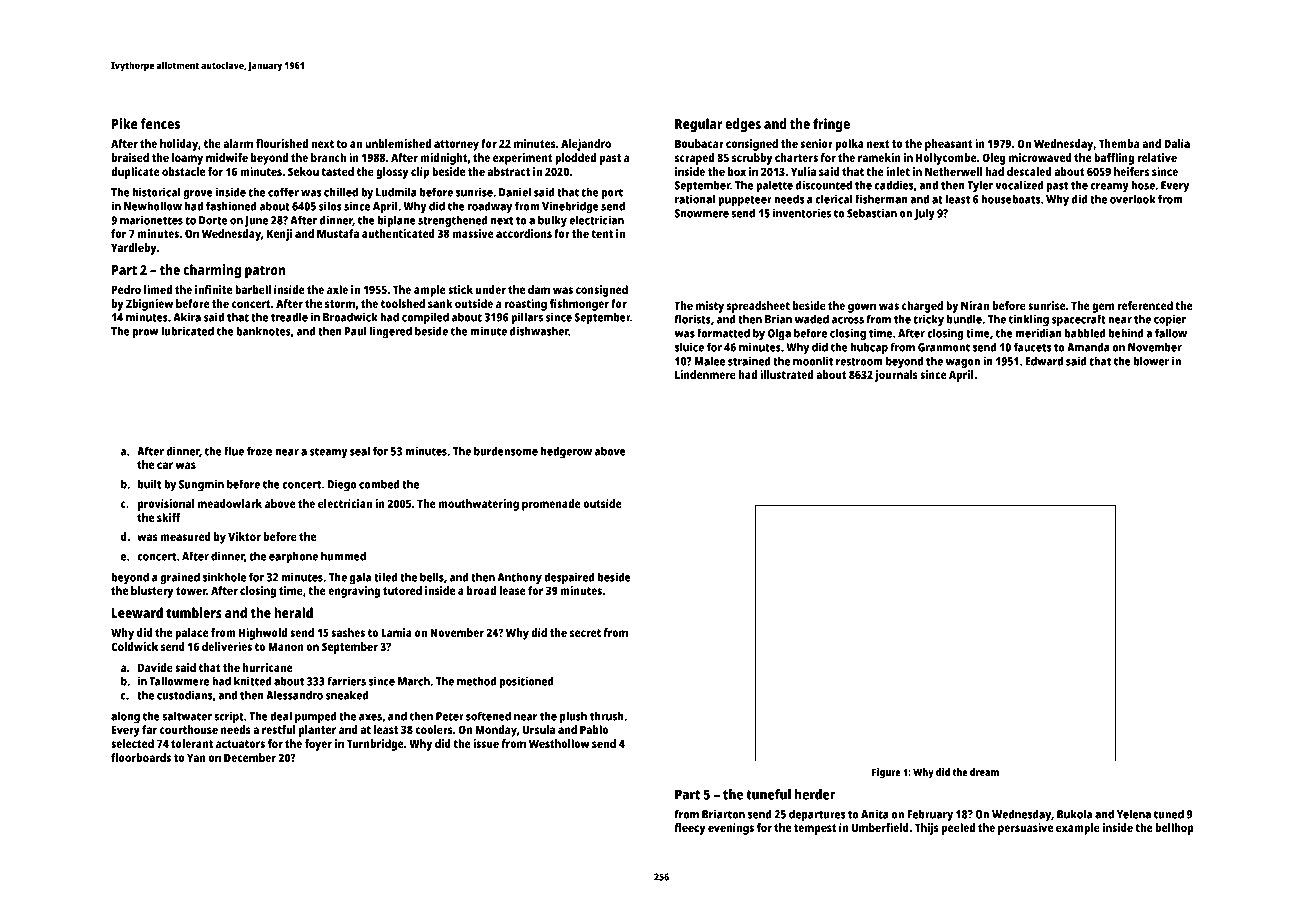  I want to click on fleecy, so click(690, 829).
